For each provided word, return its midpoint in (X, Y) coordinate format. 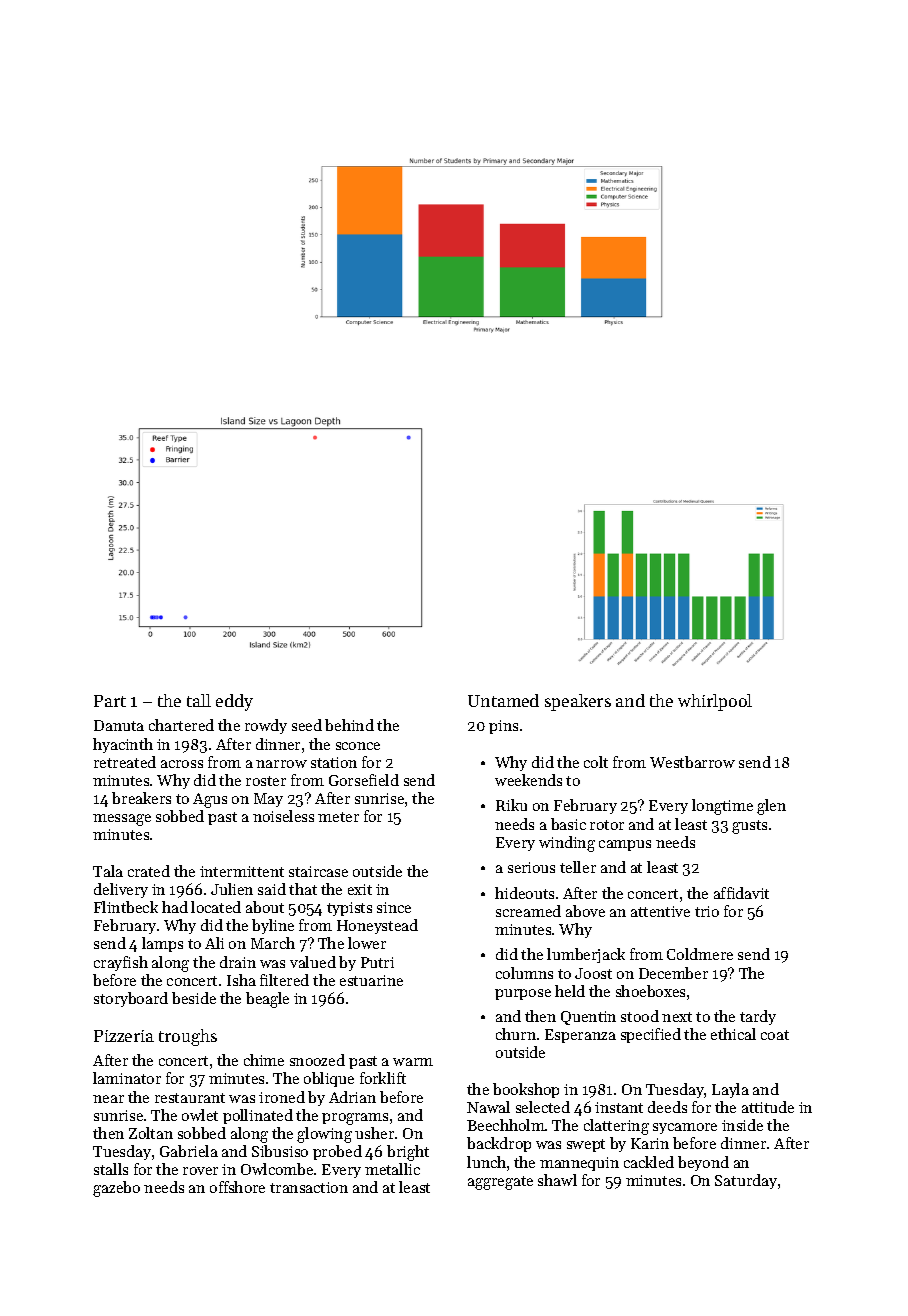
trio (707, 911)
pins (503, 727)
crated (149, 871)
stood (640, 1016)
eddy (234, 702)
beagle (267, 1000)
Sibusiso (280, 1151)
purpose (523, 994)
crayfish (121, 963)
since (394, 907)
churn (516, 1034)
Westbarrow (692, 762)
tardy (758, 1017)
